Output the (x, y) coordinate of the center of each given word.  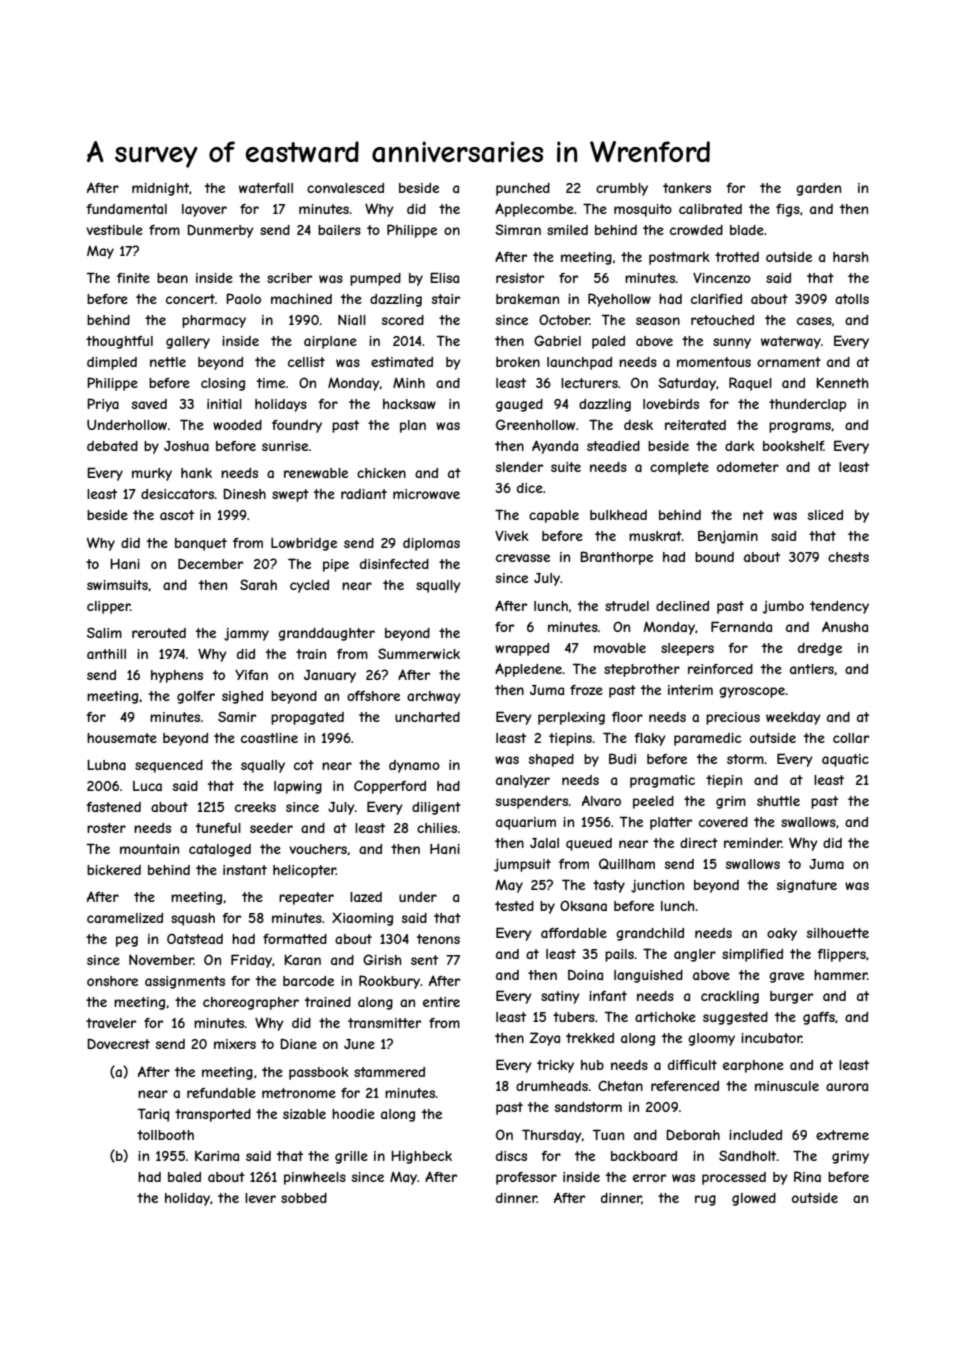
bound (714, 557)
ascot (177, 515)
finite (133, 278)
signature (807, 886)
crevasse (523, 558)
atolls (852, 299)
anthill (106, 654)
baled (184, 1177)
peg (127, 941)
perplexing (571, 718)
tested (514, 906)
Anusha (845, 626)
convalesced (345, 188)
